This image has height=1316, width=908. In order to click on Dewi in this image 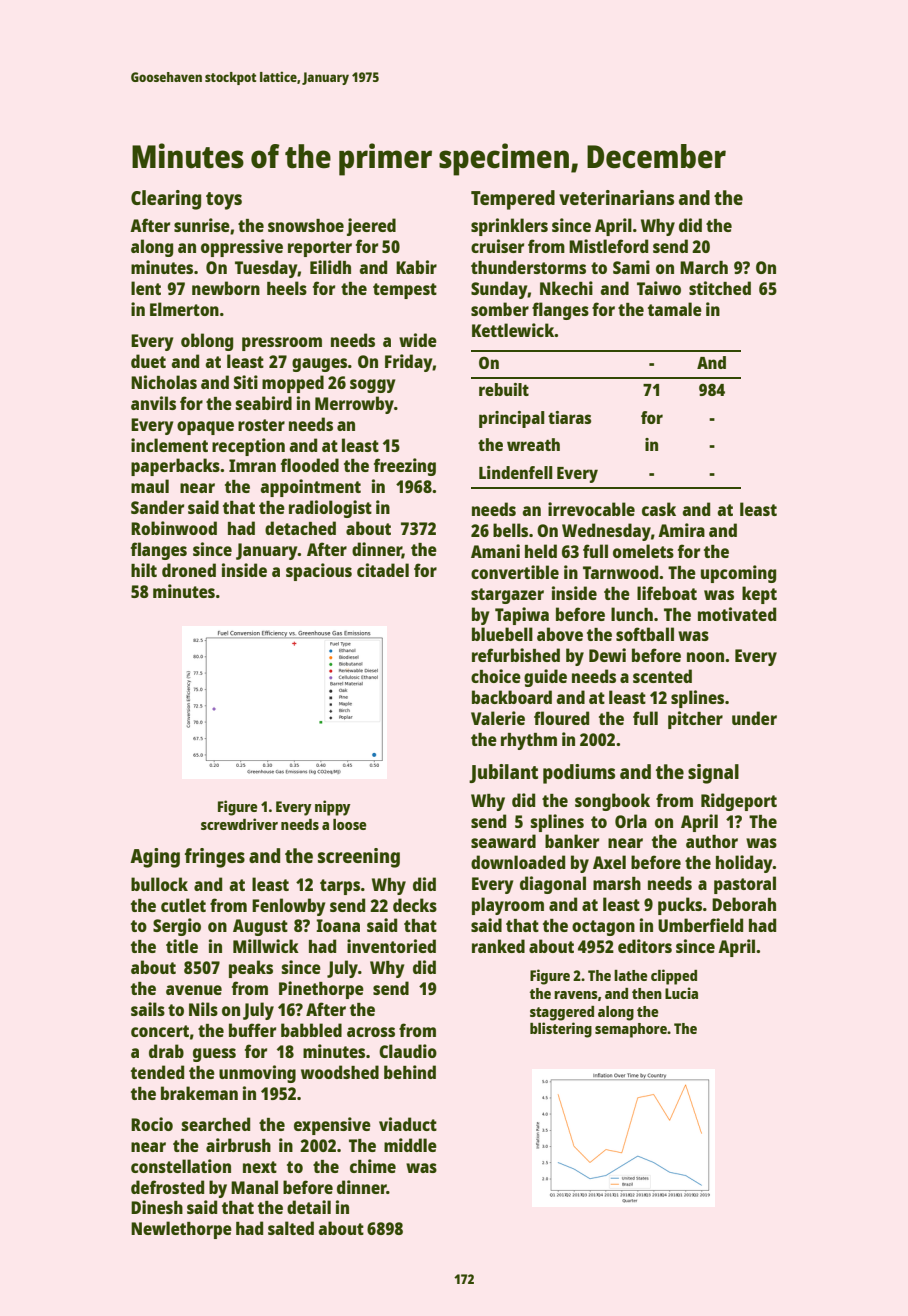, I will do `click(607, 655)`.
